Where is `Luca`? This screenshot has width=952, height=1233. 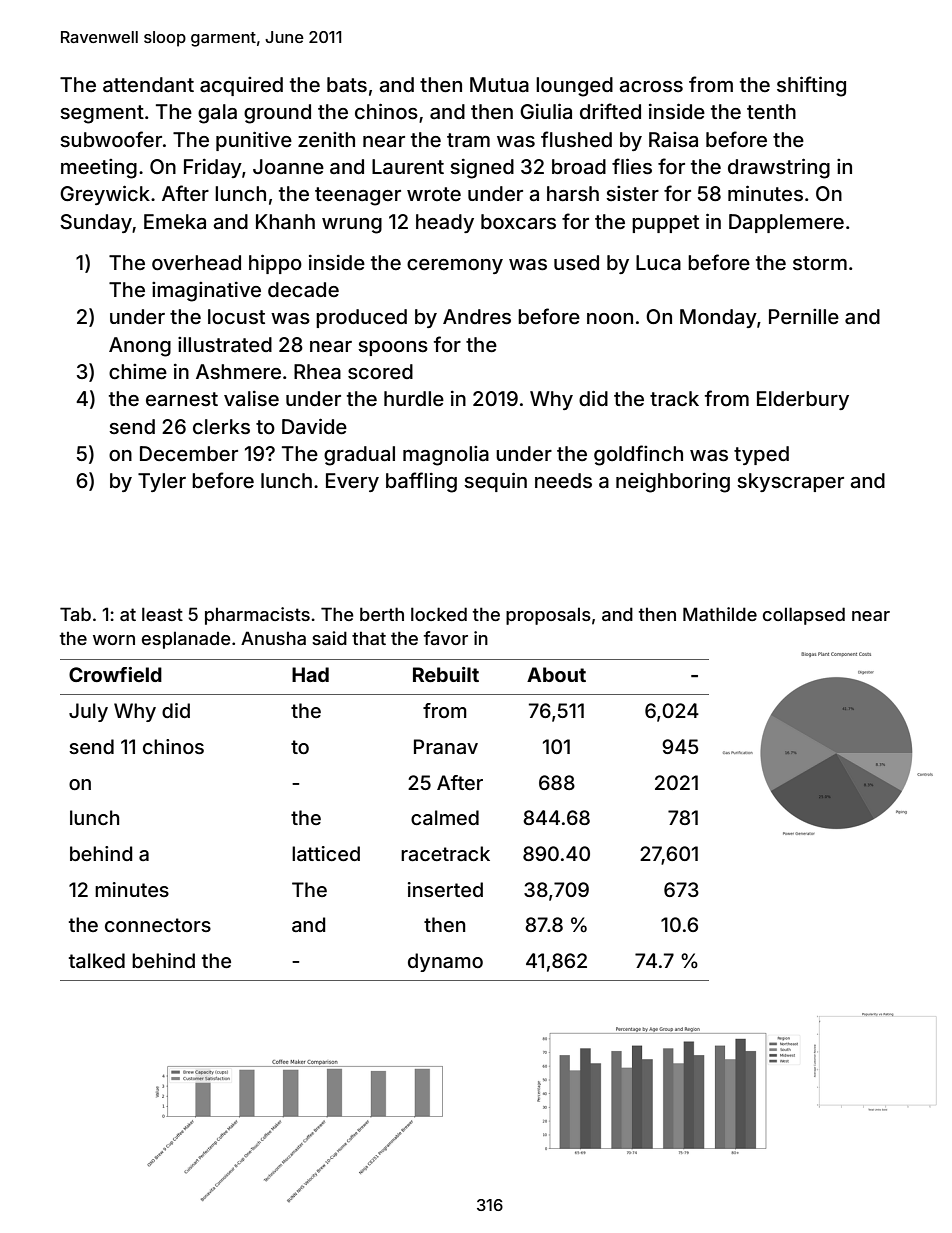 Luca is located at coordinates (658, 262).
